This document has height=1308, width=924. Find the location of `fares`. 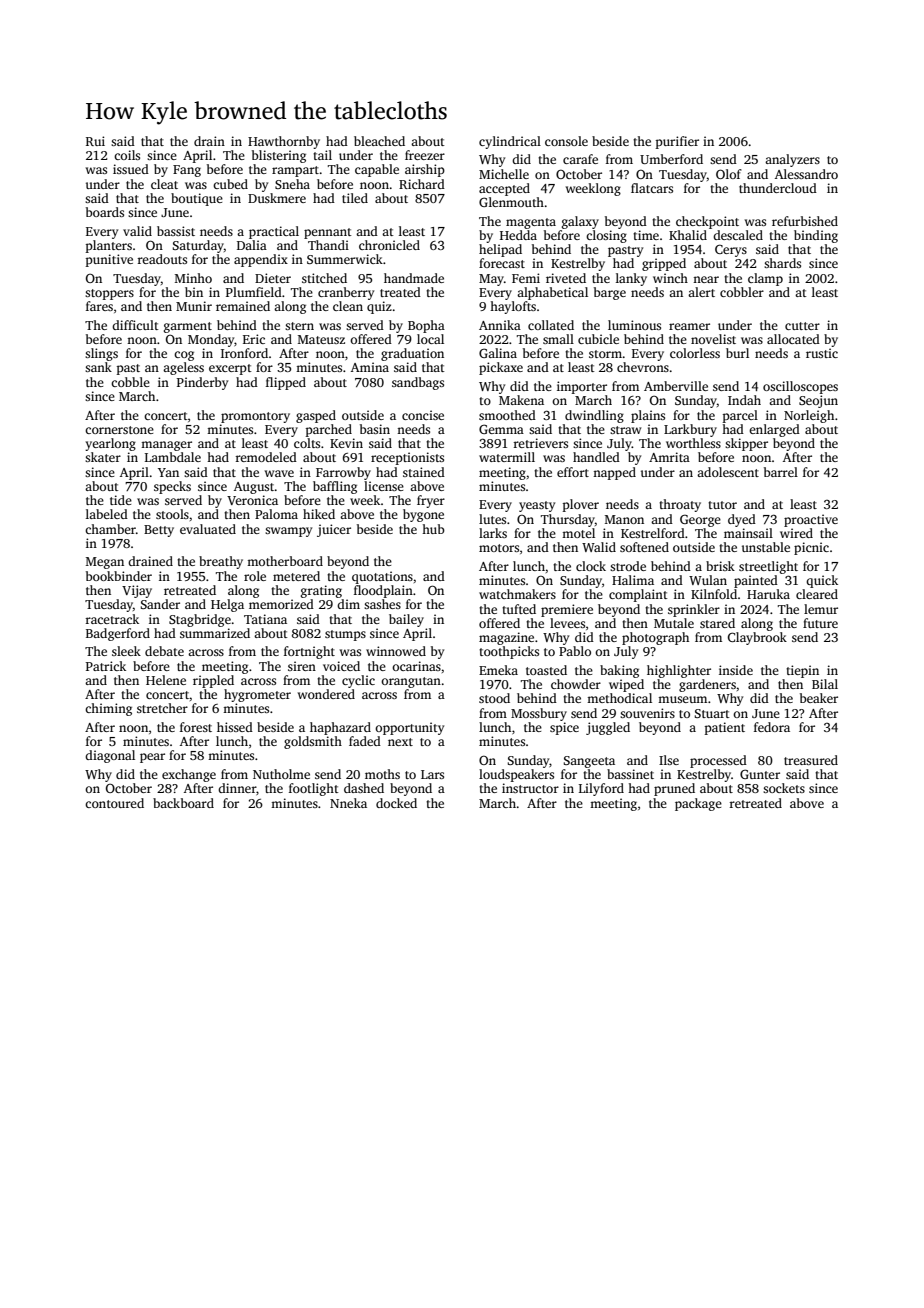

fares is located at coordinates (99, 306).
